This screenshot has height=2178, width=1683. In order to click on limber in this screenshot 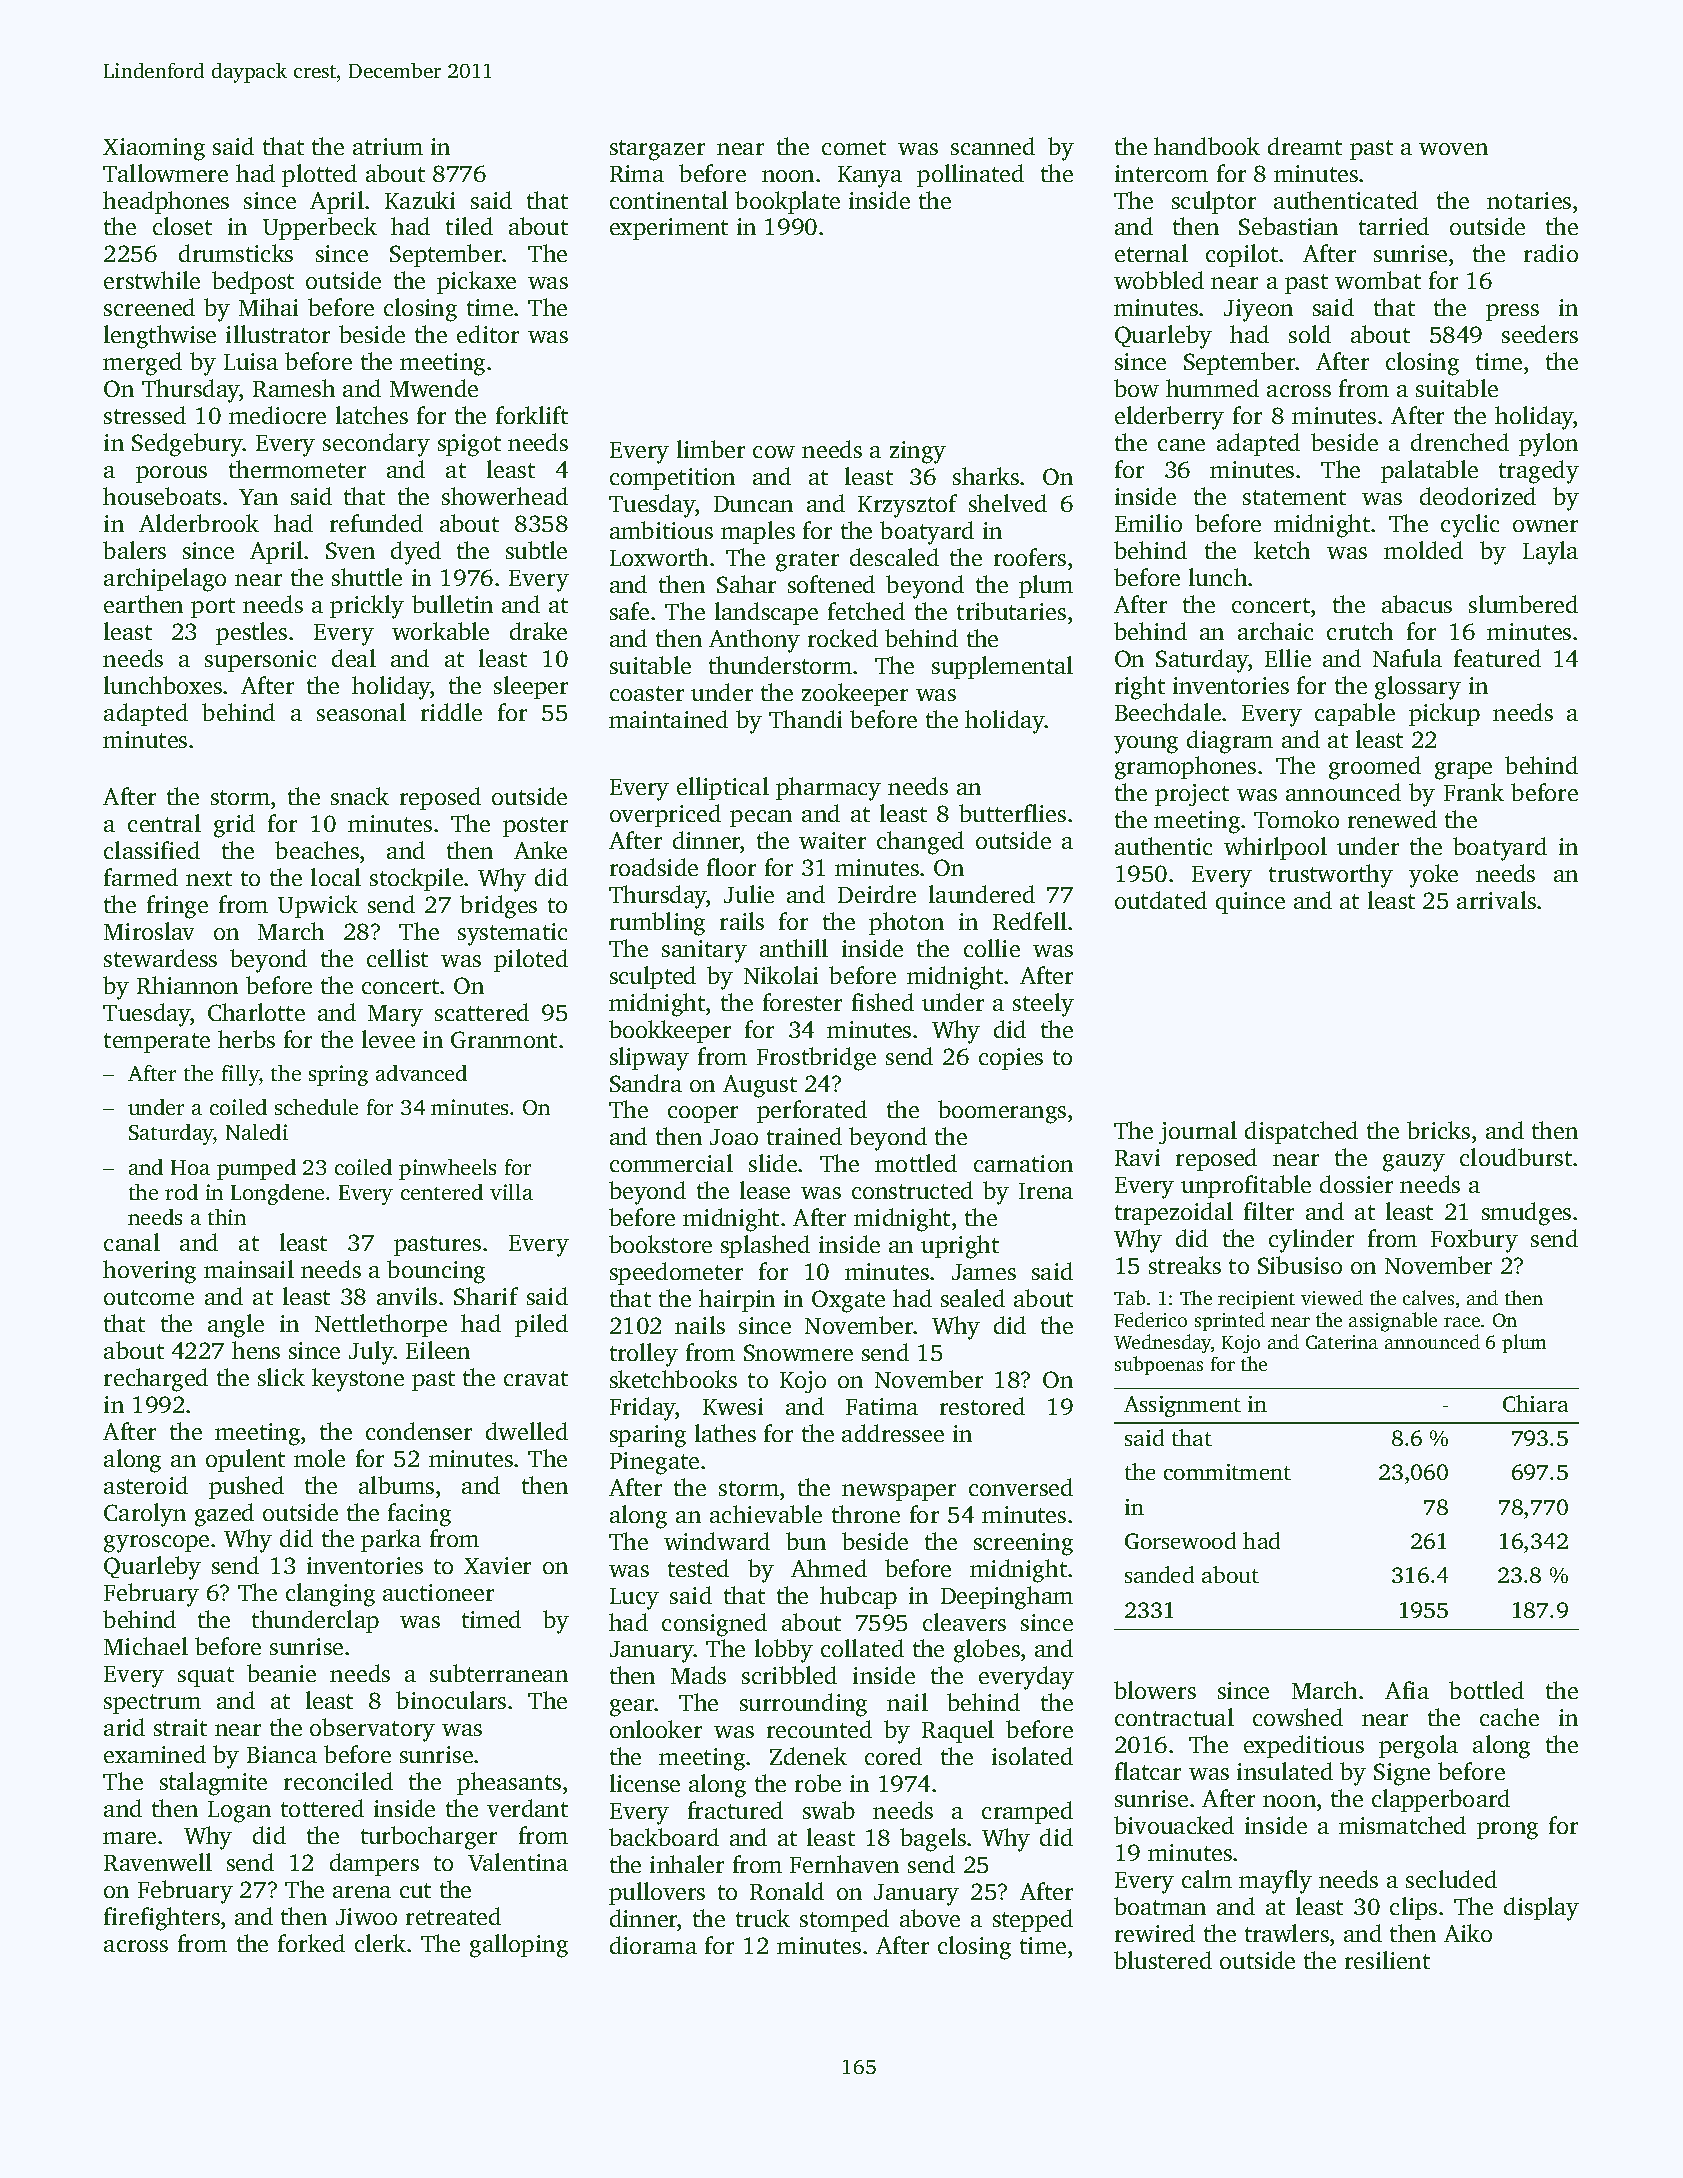, I will do `click(711, 449)`.
